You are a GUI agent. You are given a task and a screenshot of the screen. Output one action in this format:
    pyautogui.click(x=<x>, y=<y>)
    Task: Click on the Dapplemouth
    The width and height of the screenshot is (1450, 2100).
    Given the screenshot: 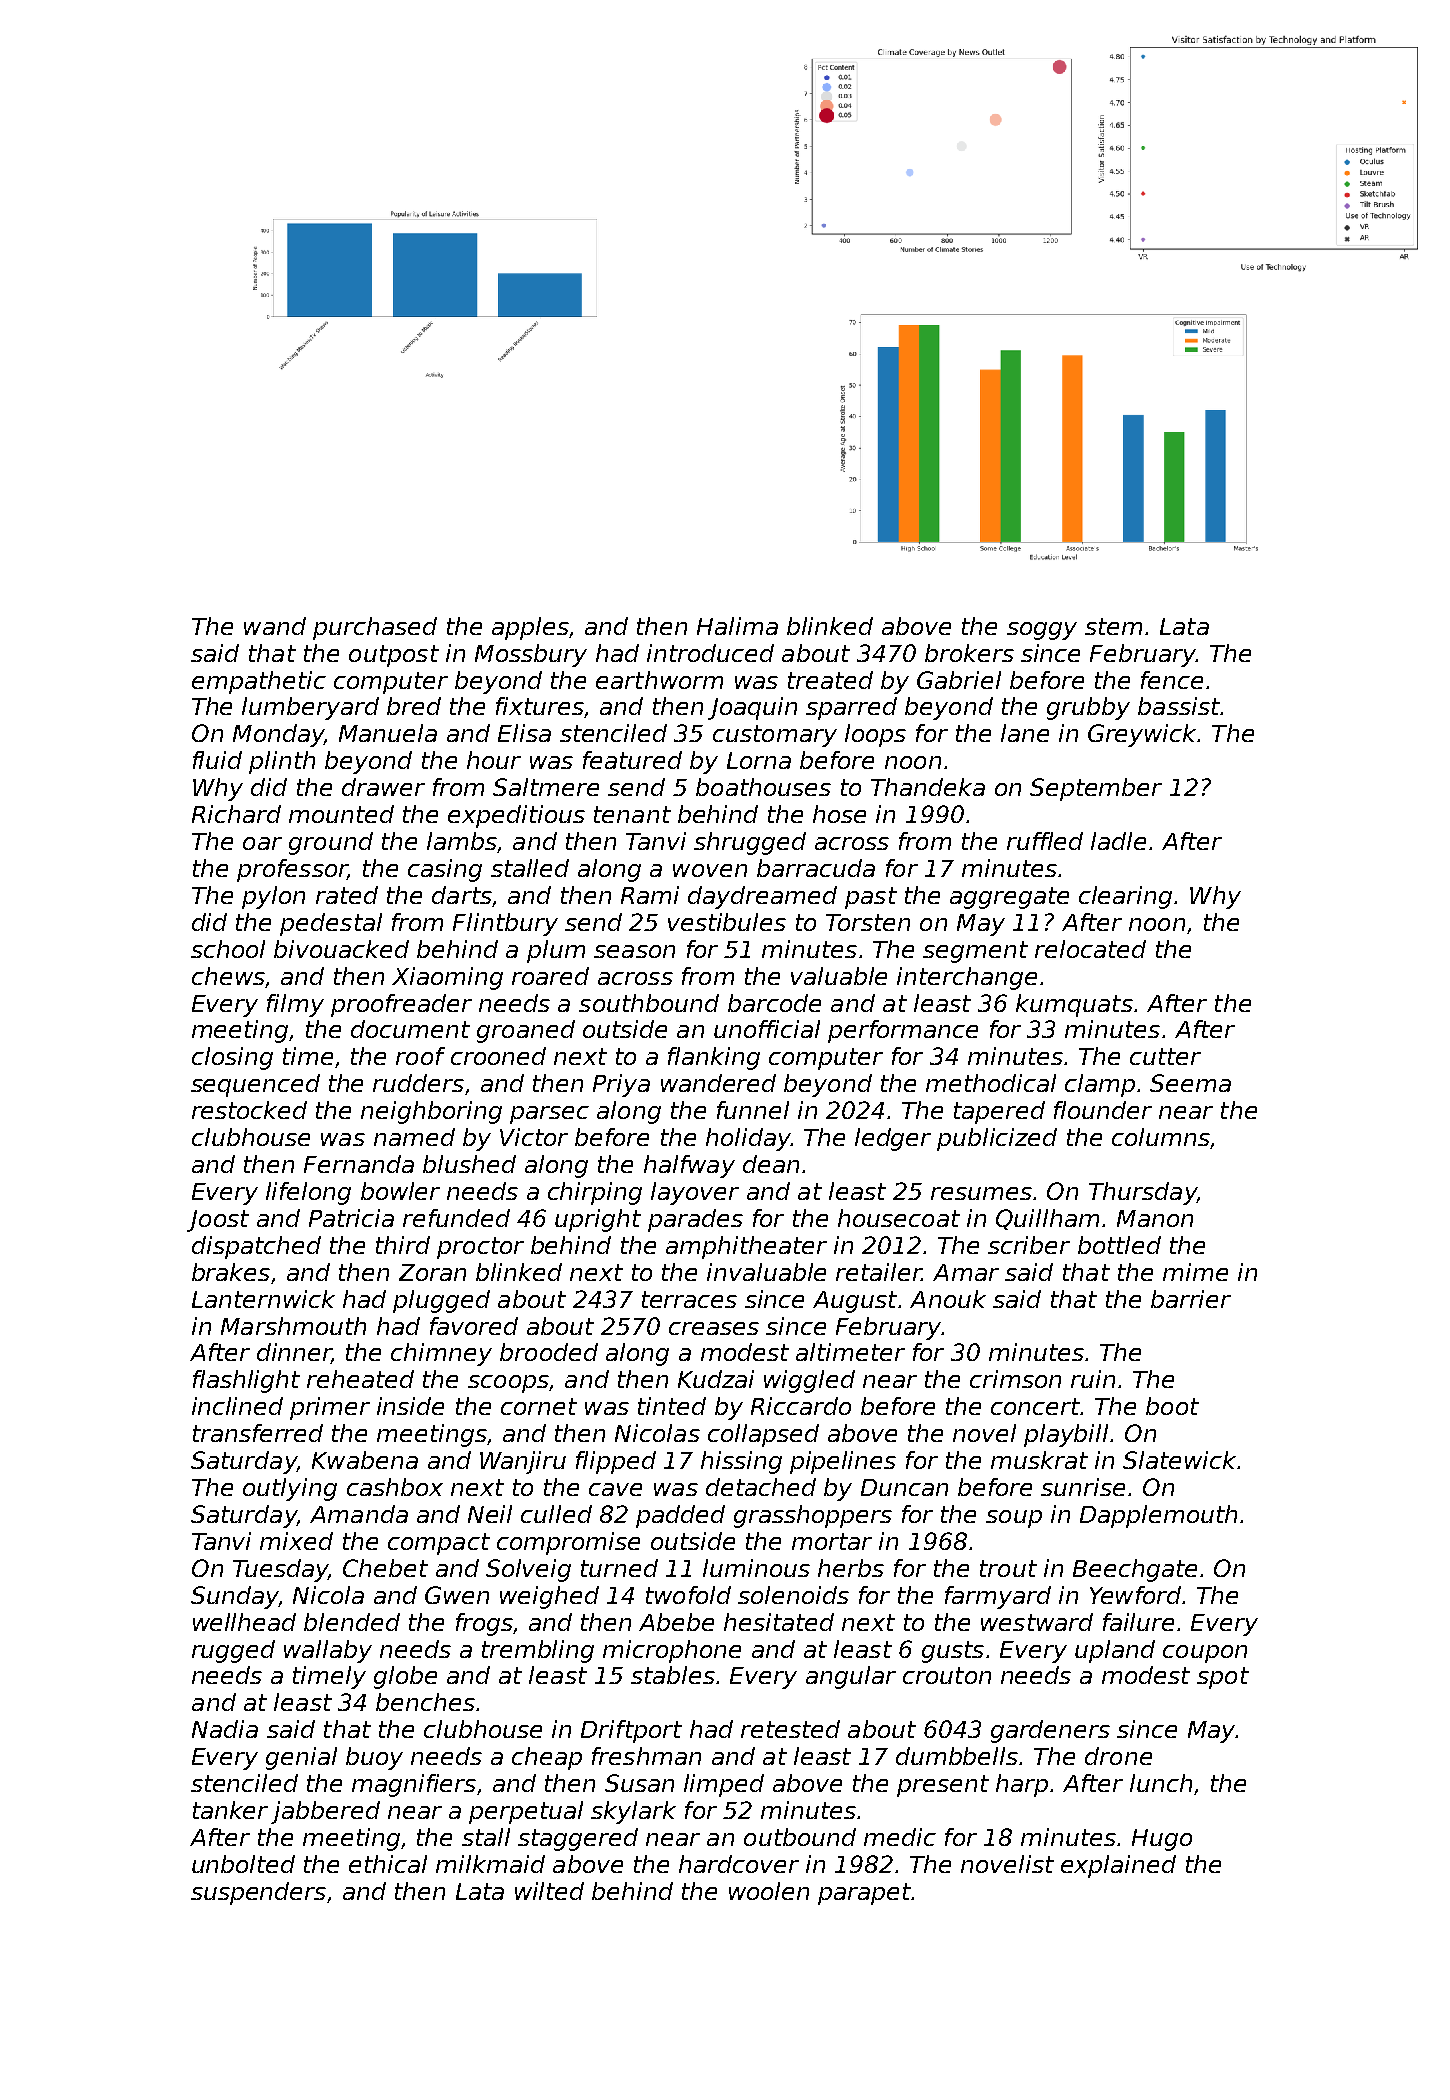 What is the action you would take?
    pyautogui.click(x=1158, y=1516)
